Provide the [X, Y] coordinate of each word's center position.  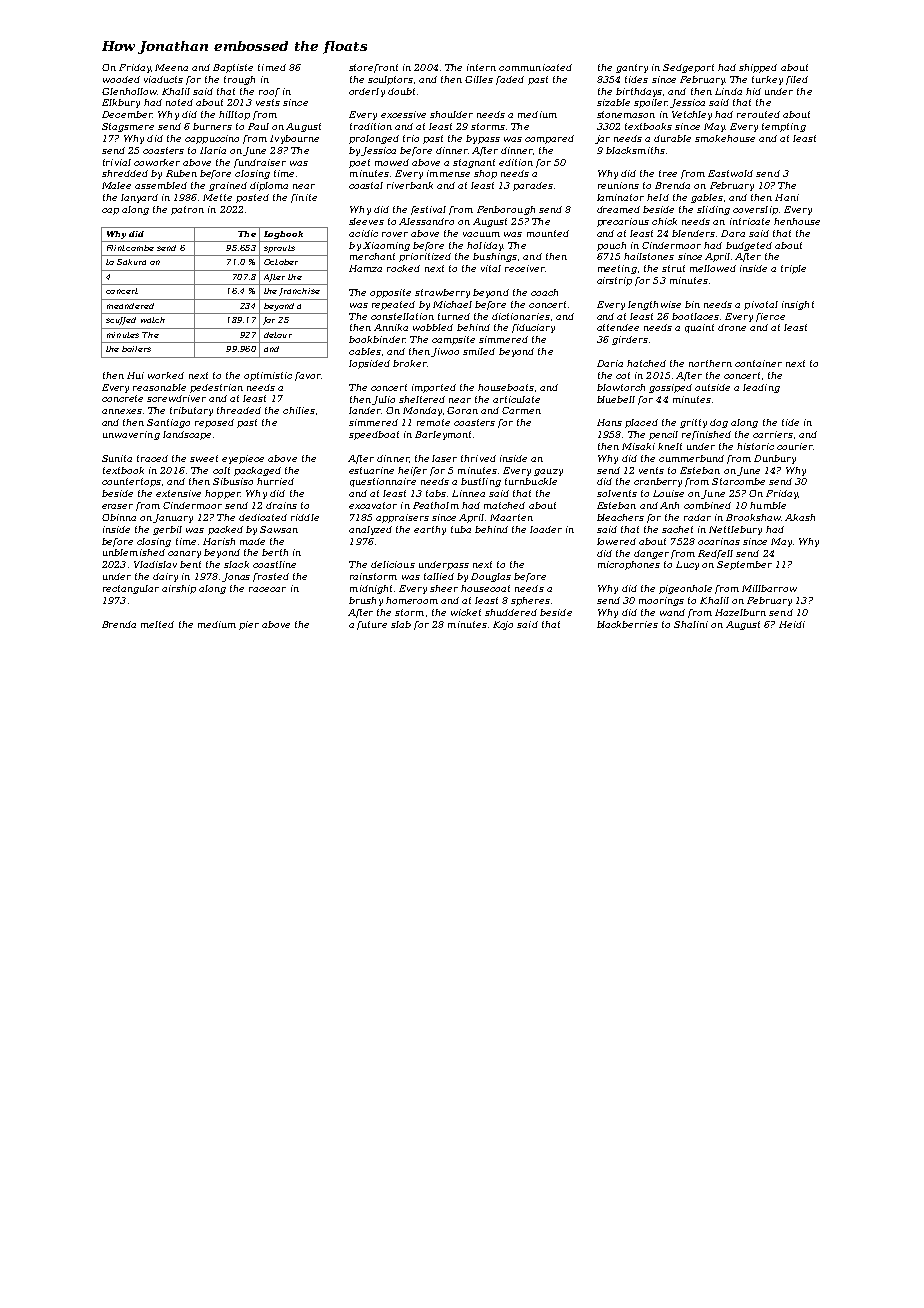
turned [454, 316]
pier [249, 625]
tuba [461, 529]
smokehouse [725, 138]
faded [510, 80]
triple [793, 269]
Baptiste [233, 68]
